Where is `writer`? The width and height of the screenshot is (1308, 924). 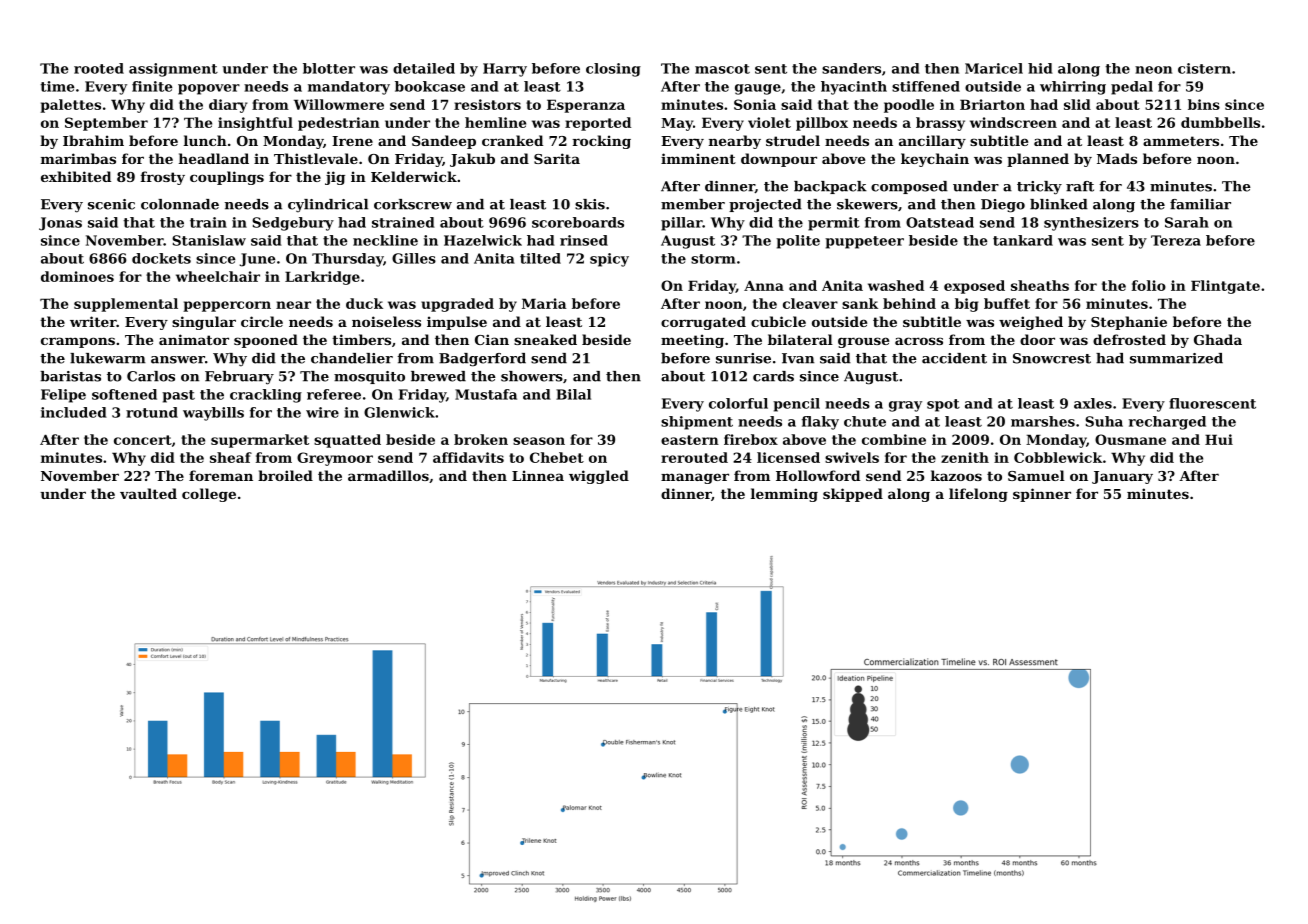
writer is located at coordinates (93, 321).
